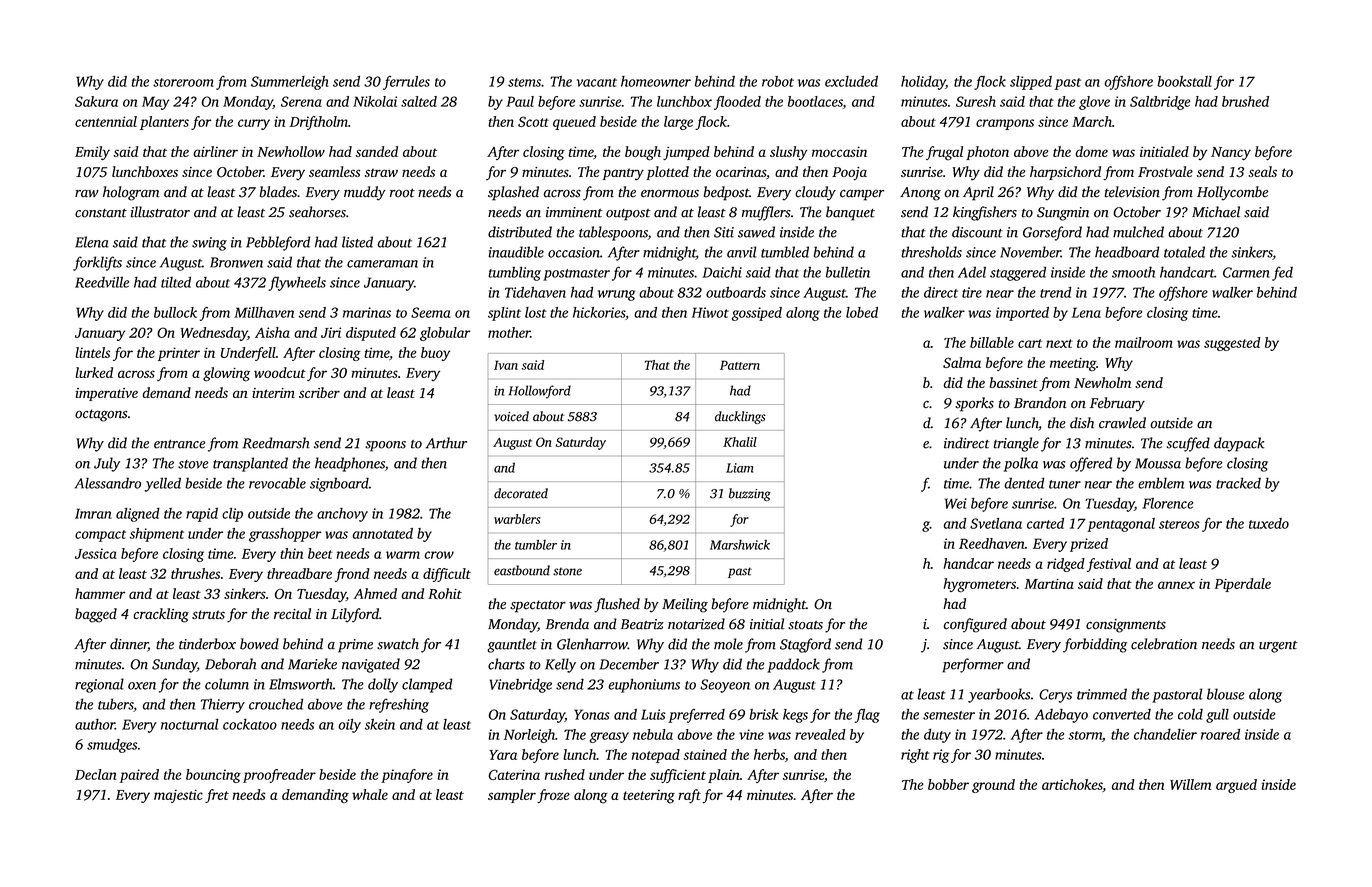  Describe the element at coordinates (370, 794) in the page. I see `whale` at that location.
